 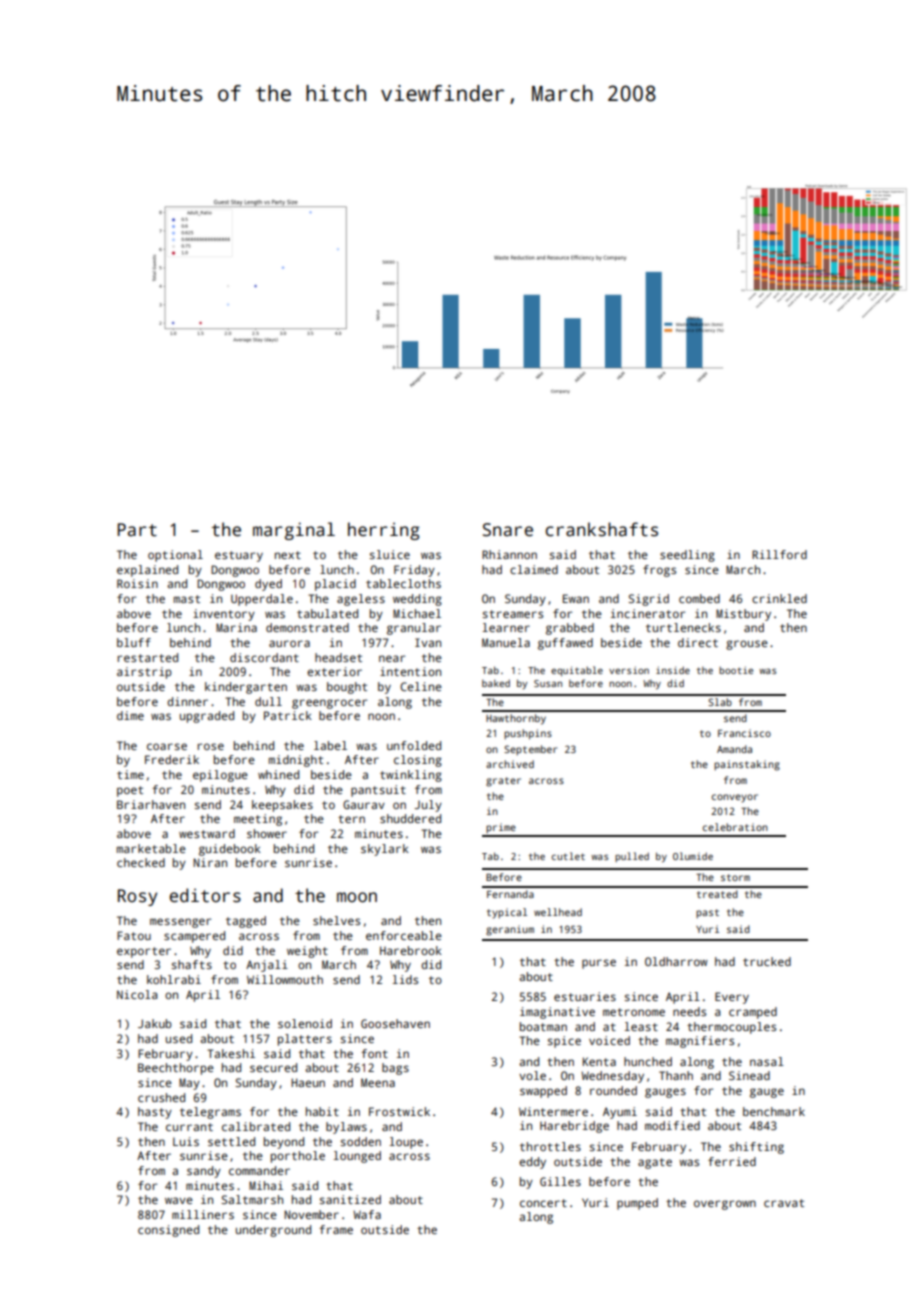 What do you see at coordinates (508, 530) in the screenshot?
I see `Snare` at bounding box center [508, 530].
